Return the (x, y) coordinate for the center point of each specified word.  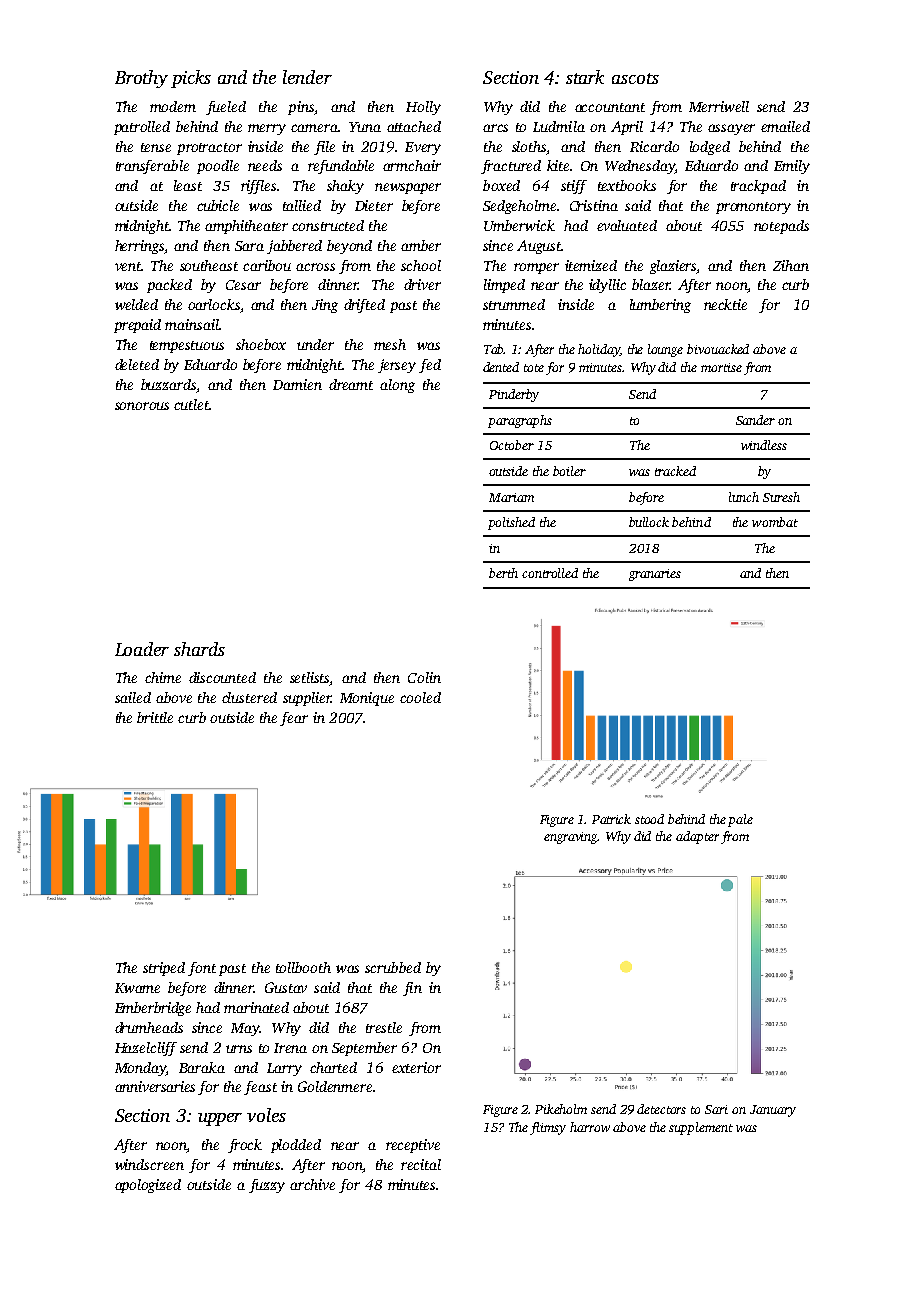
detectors (661, 1109)
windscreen (149, 1164)
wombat (775, 522)
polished (511, 523)
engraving (571, 838)
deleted (137, 364)
